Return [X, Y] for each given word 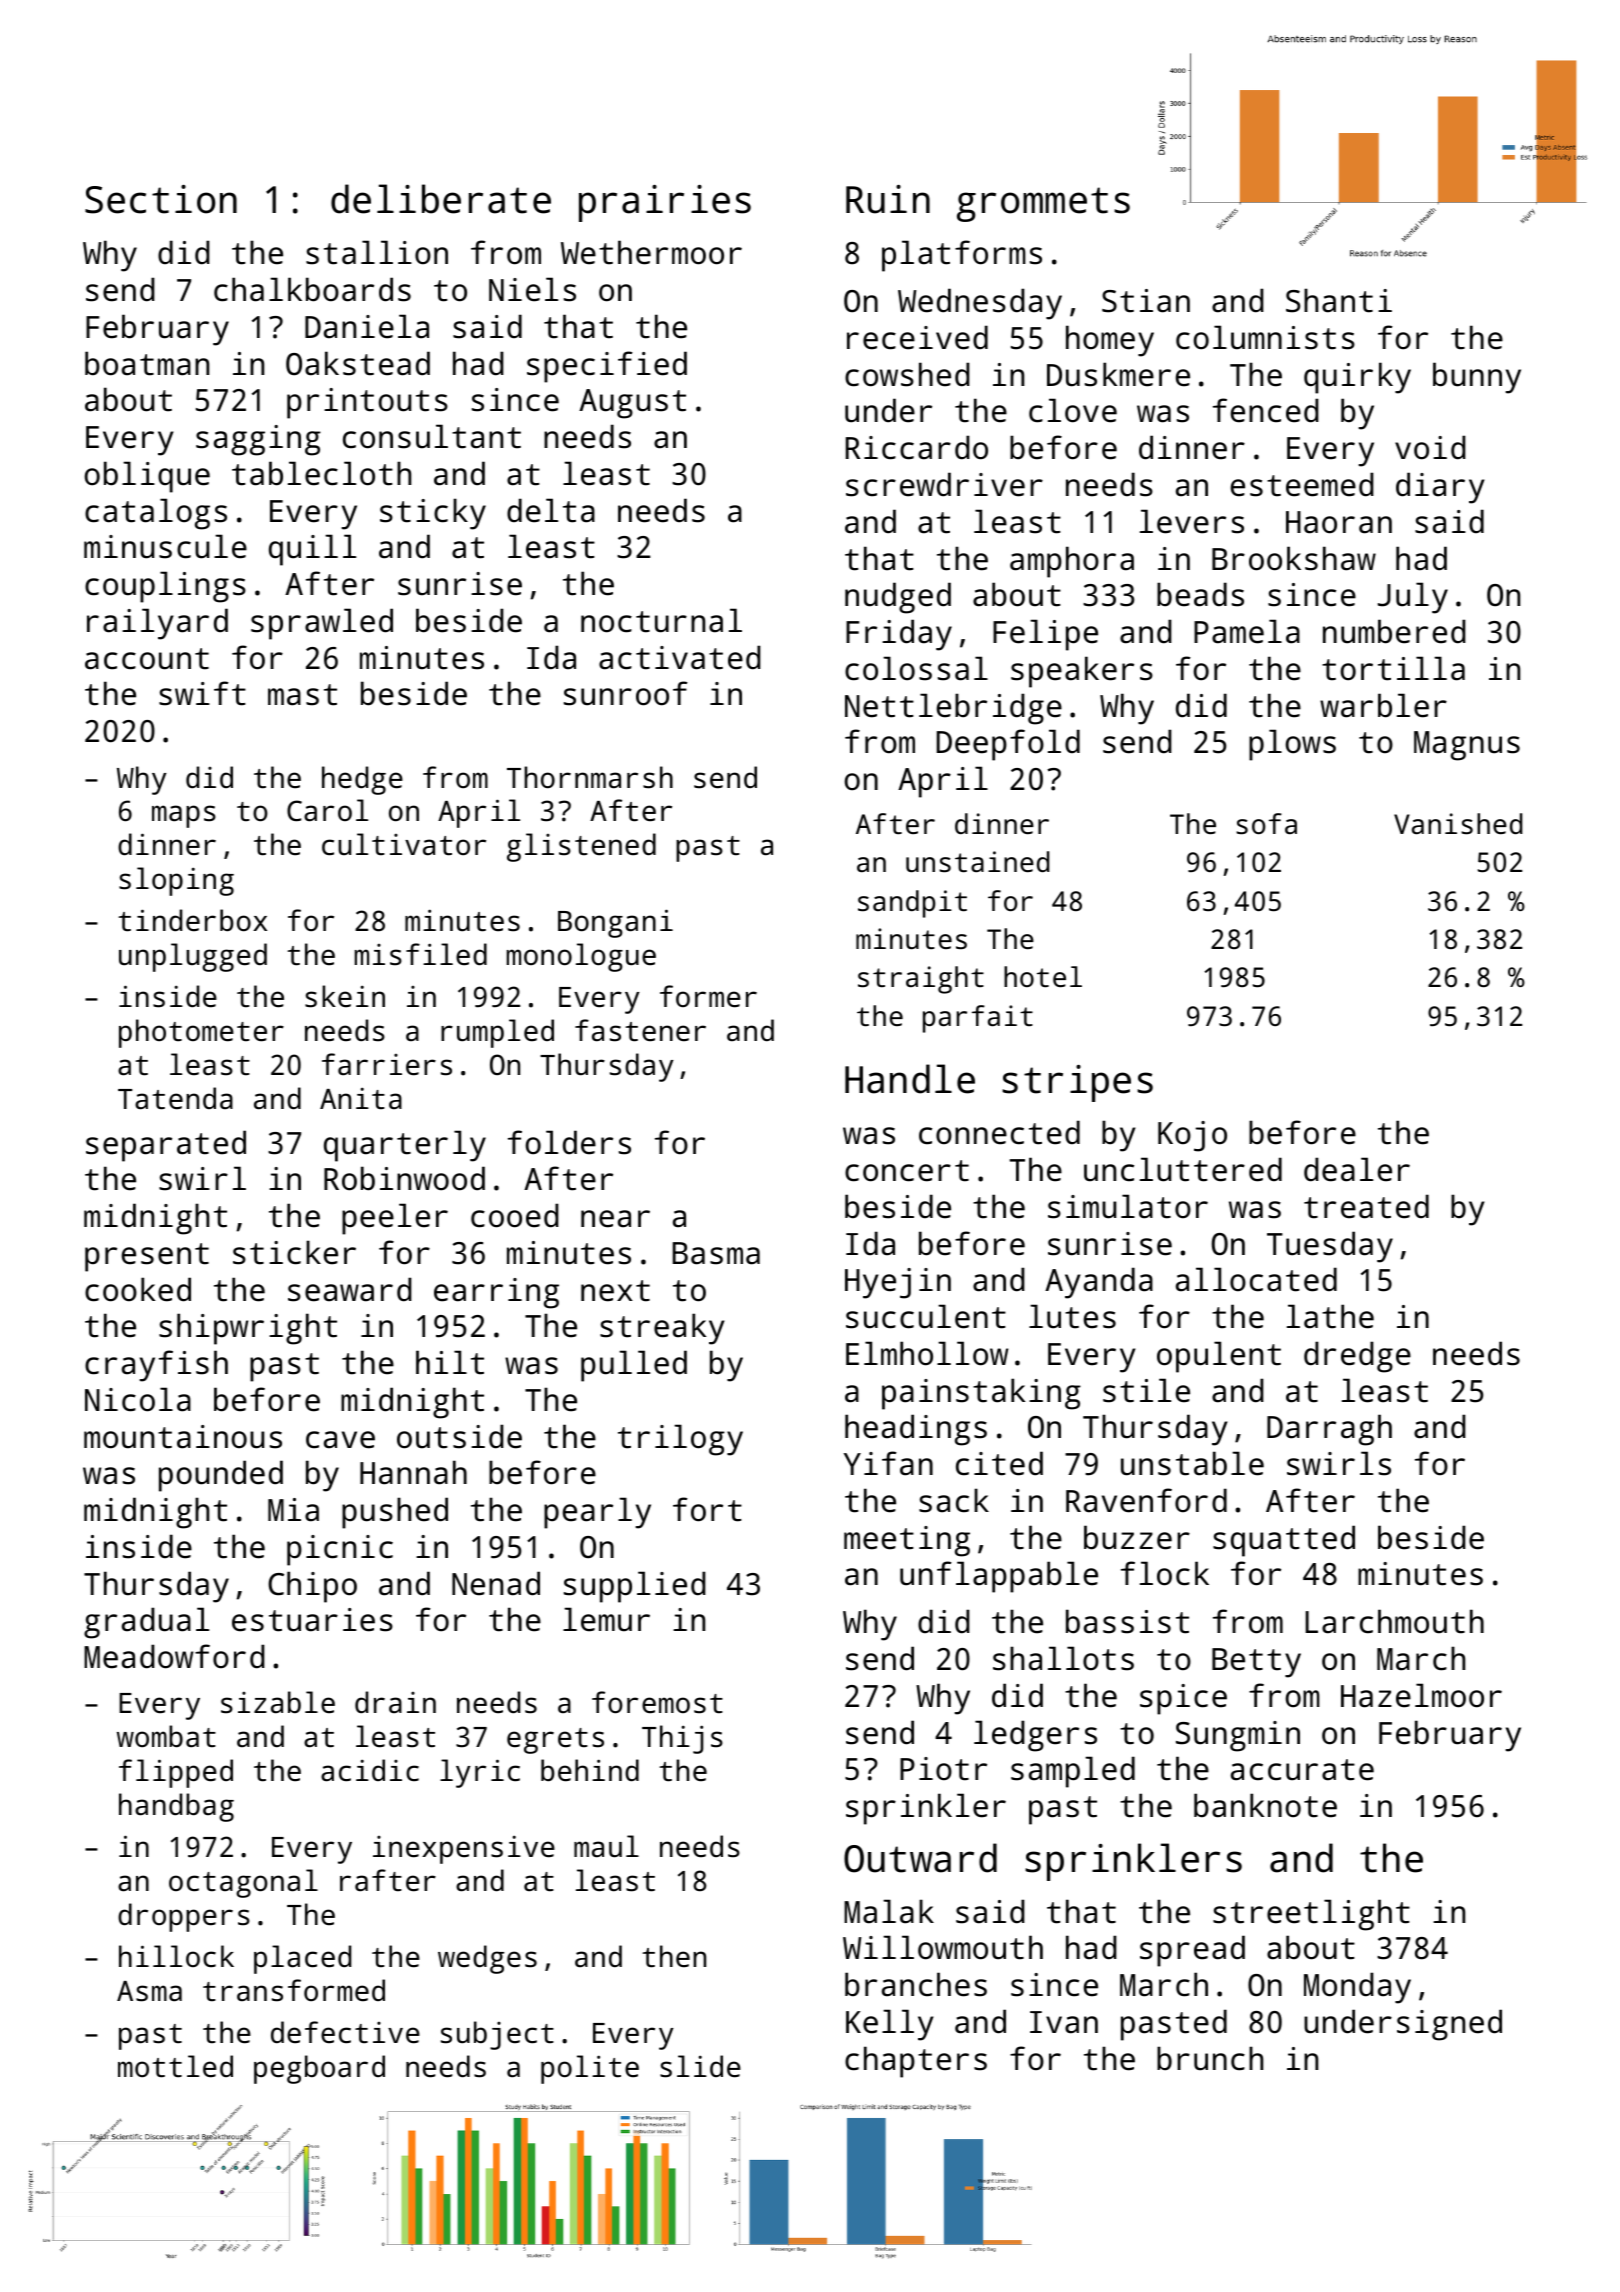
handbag [176, 1807]
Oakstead [358, 363]
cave [340, 1440]
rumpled [497, 1033]
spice [1183, 1699]
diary [1440, 488]
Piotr [943, 1769]
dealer [1357, 1169]
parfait [978, 1019]
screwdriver [944, 484]
